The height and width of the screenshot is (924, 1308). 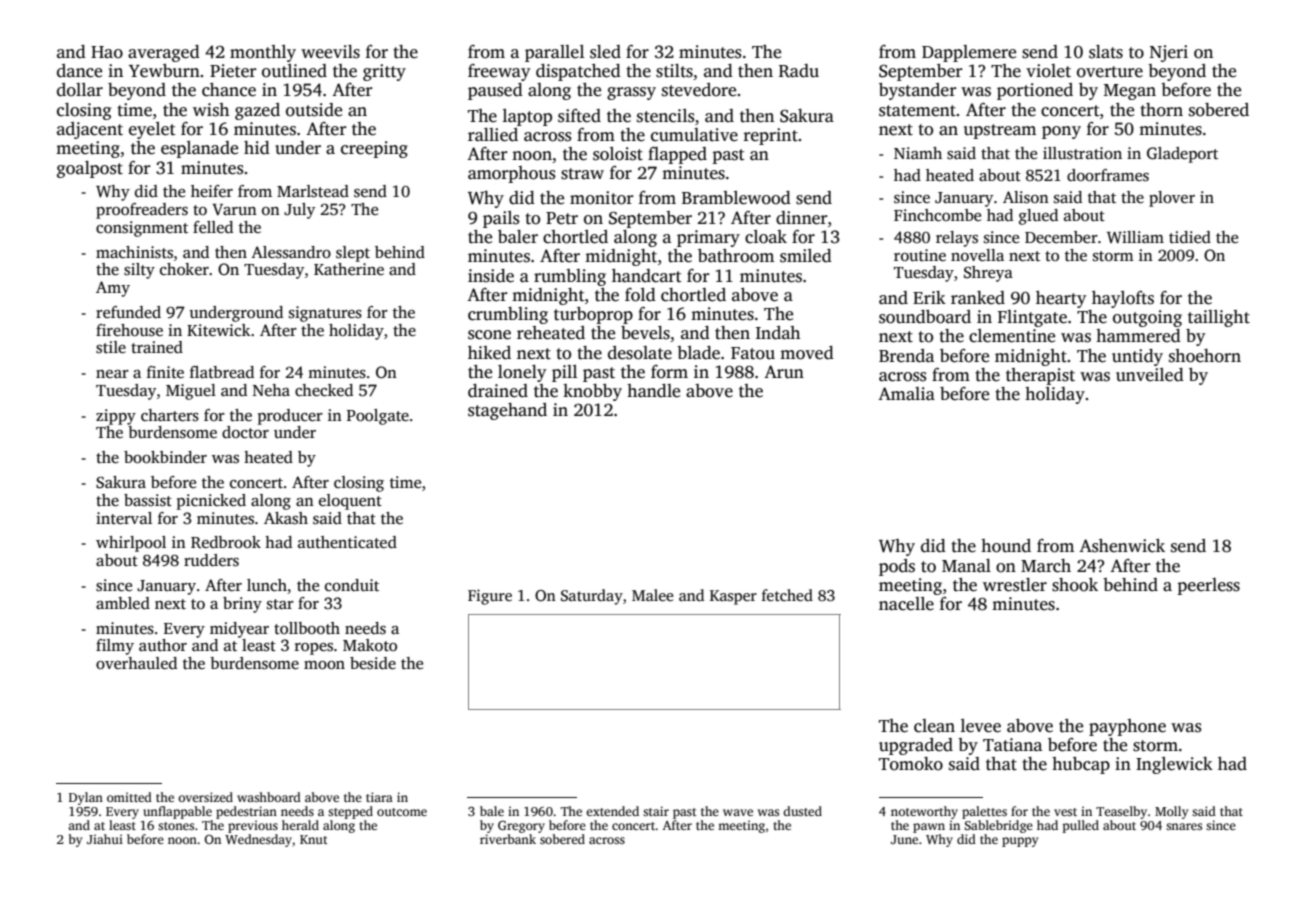 What do you see at coordinates (1150, 375) in the screenshot?
I see `unveiled` at bounding box center [1150, 375].
